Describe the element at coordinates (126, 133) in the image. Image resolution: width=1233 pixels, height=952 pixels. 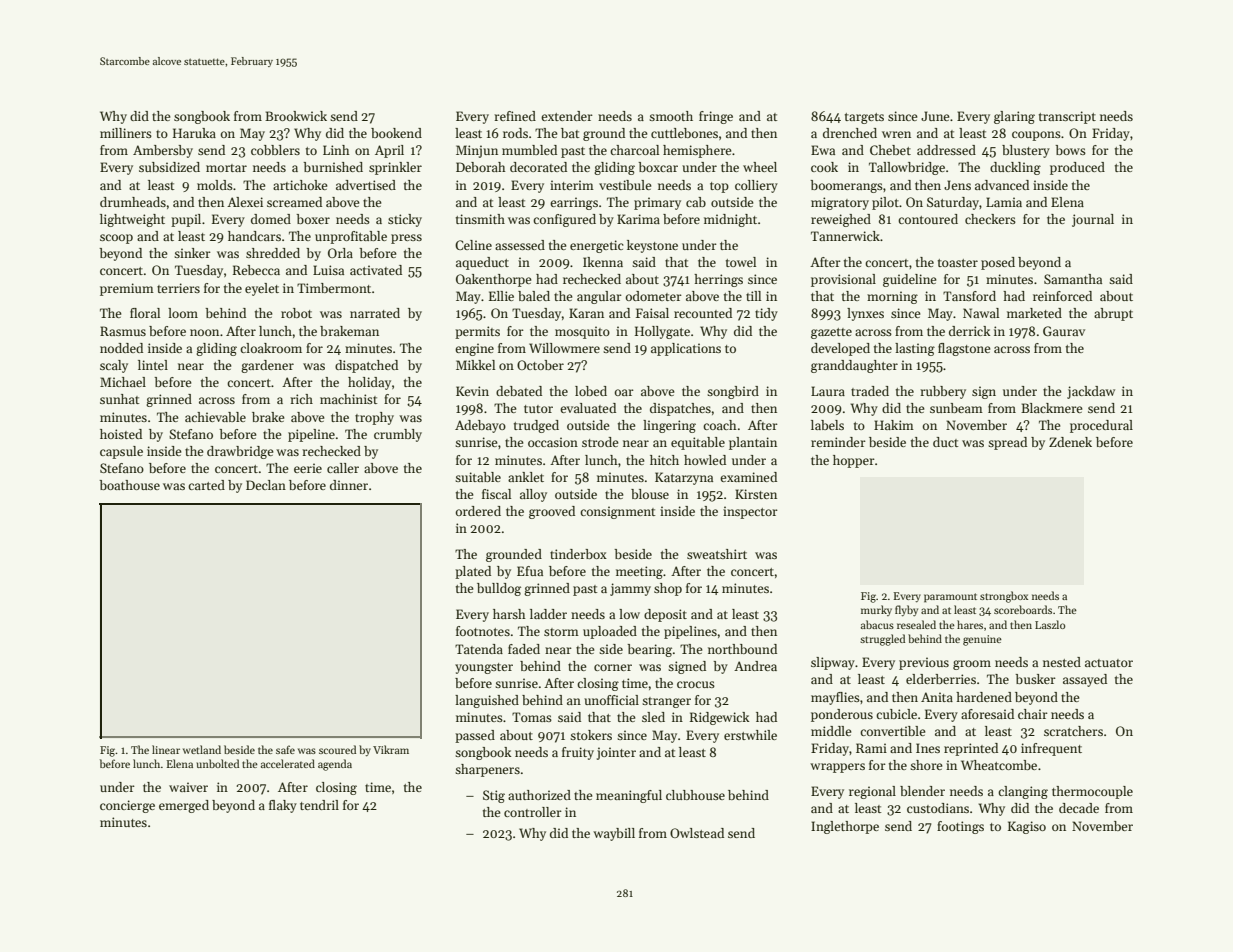
I see `milliners` at that location.
